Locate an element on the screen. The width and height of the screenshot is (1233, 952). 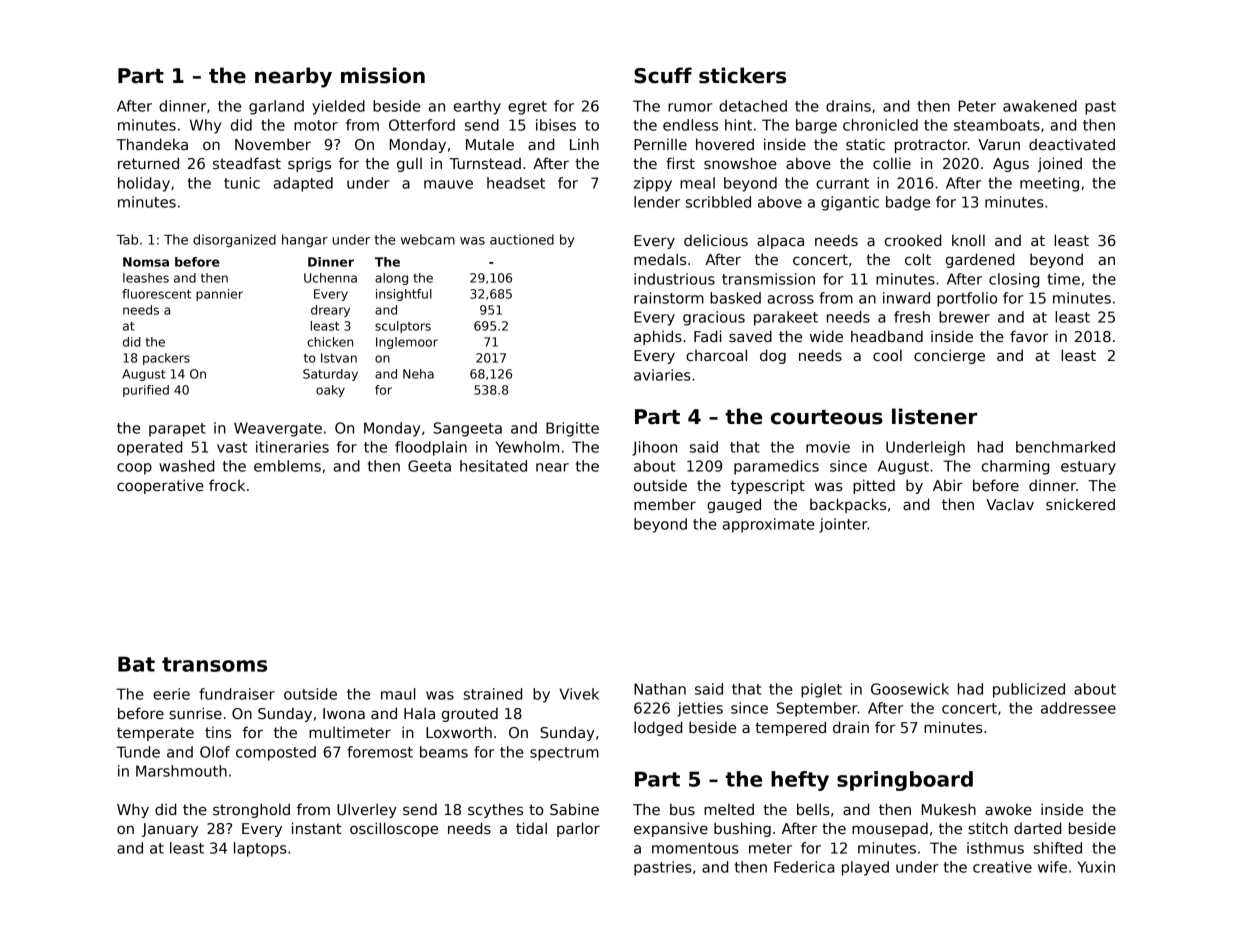
Sabine is located at coordinates (574, 809).
